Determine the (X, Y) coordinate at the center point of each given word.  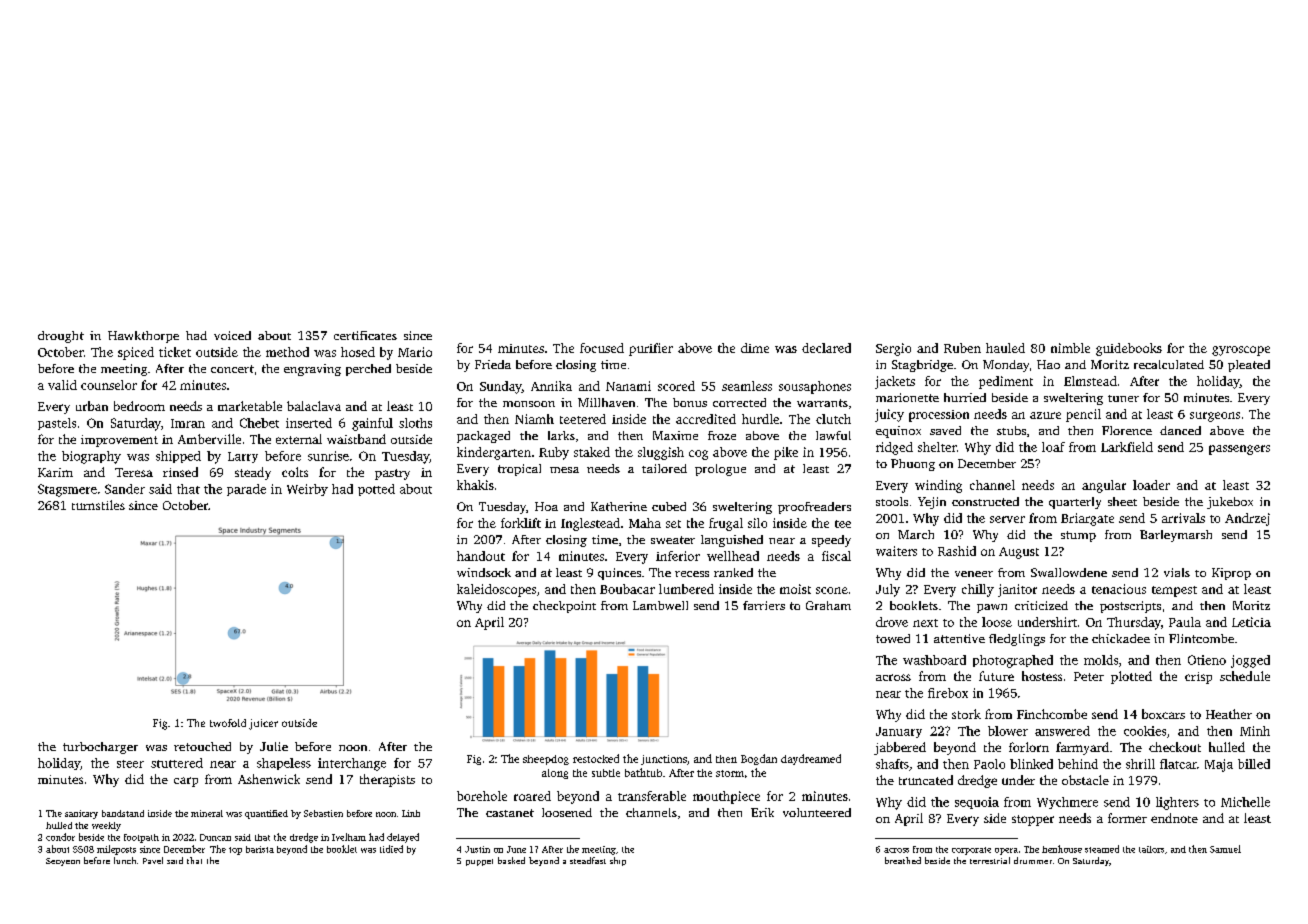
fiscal (836, 556)
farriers (764, 605)
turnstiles (98, 505)
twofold (228, 723)
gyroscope (1241, 351)
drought (61, 337)
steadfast (588, 860)
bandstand (123, 813)
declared (826, 348)
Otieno (1207, 660)
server (1007, 519)
